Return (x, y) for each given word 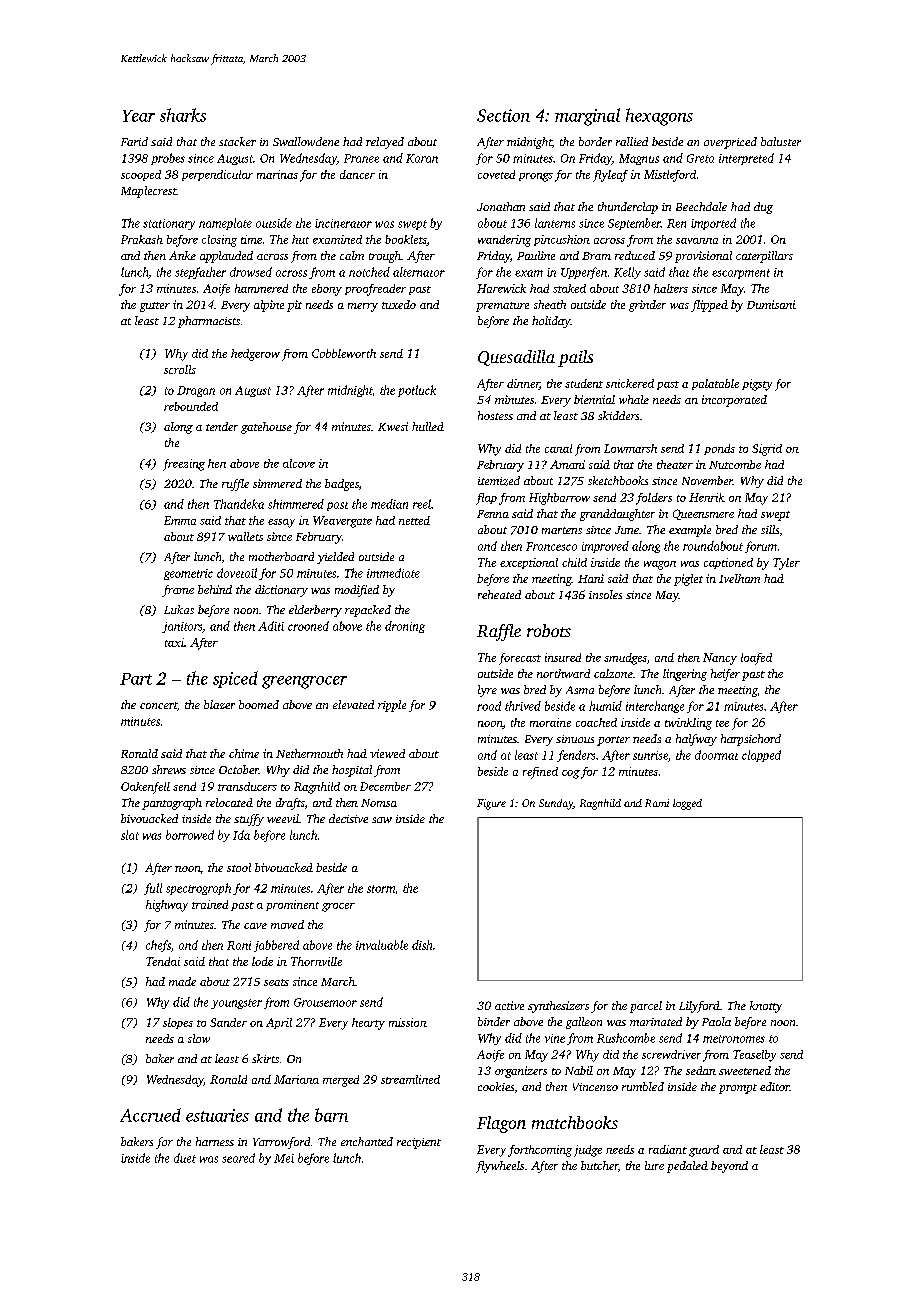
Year (139, 116)
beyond (729, 1167)
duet (185, 1158)
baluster (781, 141)
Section (503, 115)
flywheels (500, 1167)
